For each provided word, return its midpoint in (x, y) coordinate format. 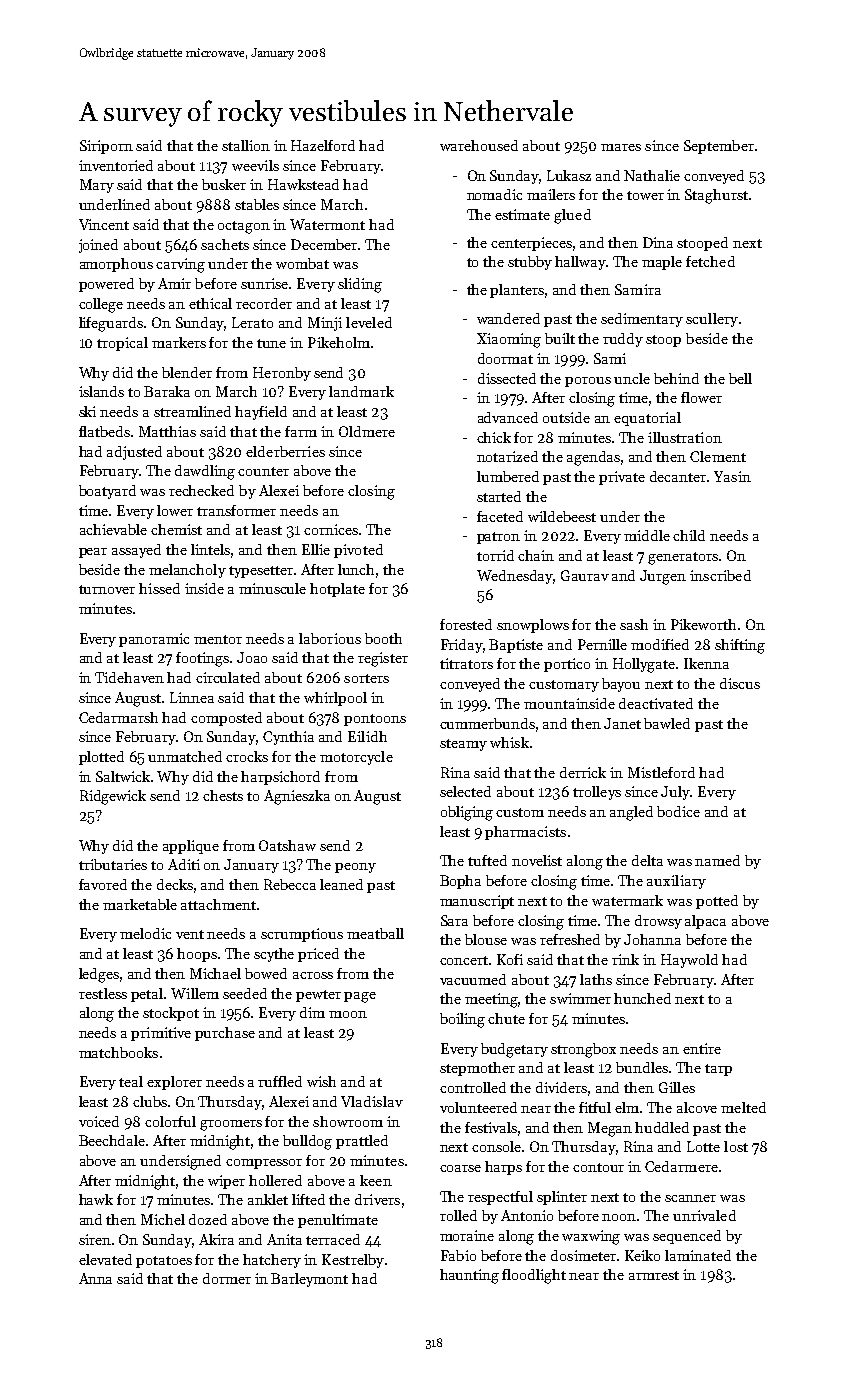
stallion (246, 145)
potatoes (164, 1262)
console (496, 1146)
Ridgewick (113, 797)
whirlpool (335, 699)
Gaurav (585, 575)
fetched (710, 261)
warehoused (479, 145)
